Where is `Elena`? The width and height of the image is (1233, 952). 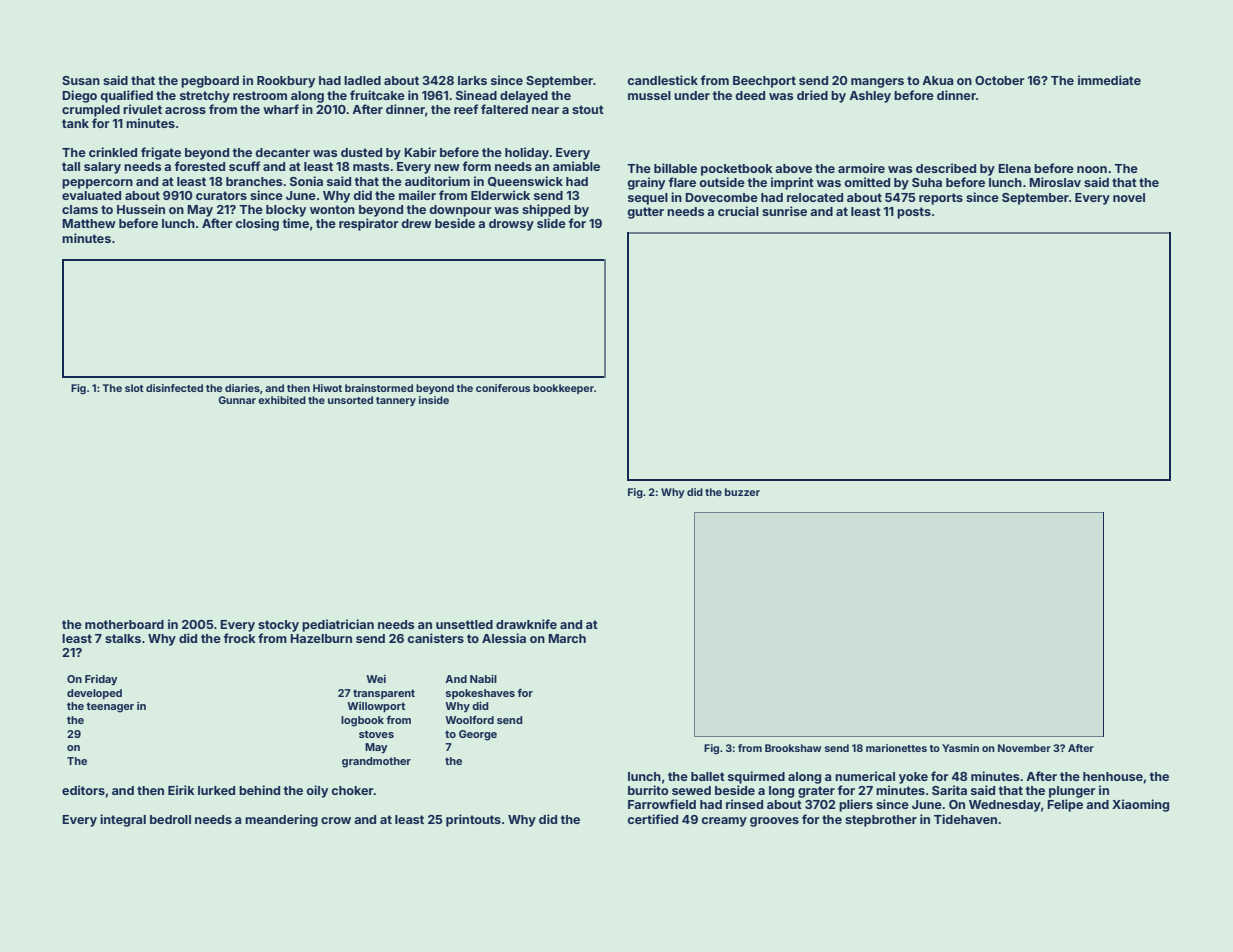
Elena is located at coordinates (1014, 168).
